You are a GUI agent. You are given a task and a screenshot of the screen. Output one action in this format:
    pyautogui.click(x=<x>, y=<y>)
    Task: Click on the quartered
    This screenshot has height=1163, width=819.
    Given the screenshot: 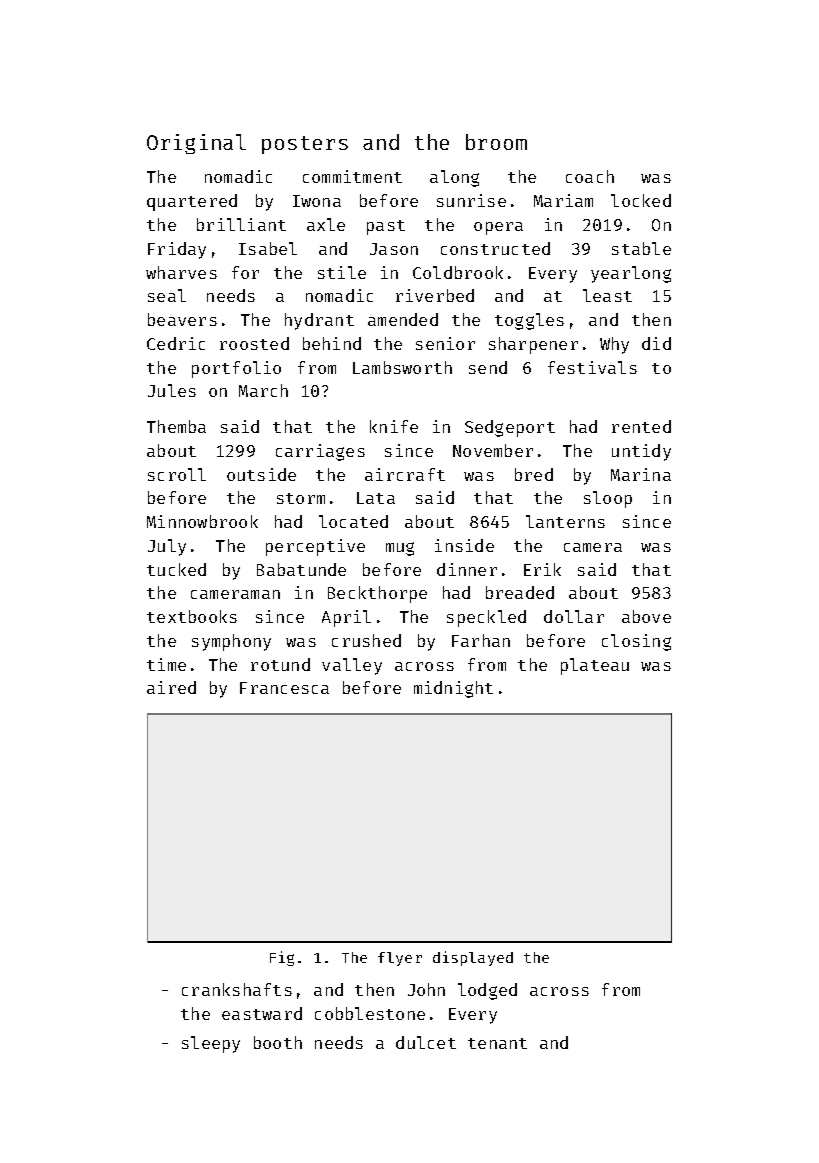 What is the action you would take?
    pyautogui.click(x=192, y=202)
